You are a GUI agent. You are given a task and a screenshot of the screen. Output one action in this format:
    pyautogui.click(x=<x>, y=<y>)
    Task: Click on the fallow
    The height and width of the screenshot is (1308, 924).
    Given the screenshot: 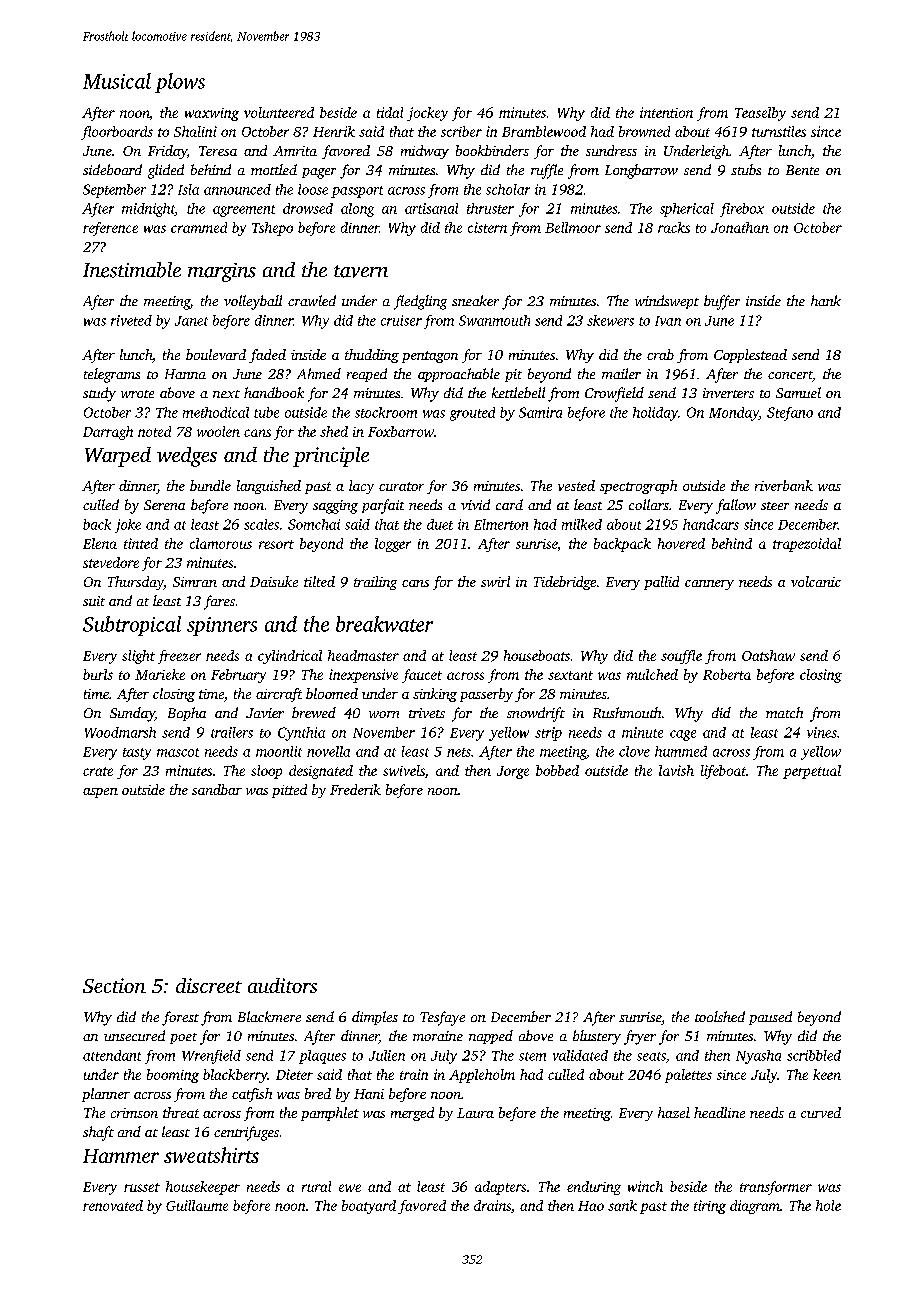 What is the action you would take?
    pyautogui.click(x=736, y=506)
